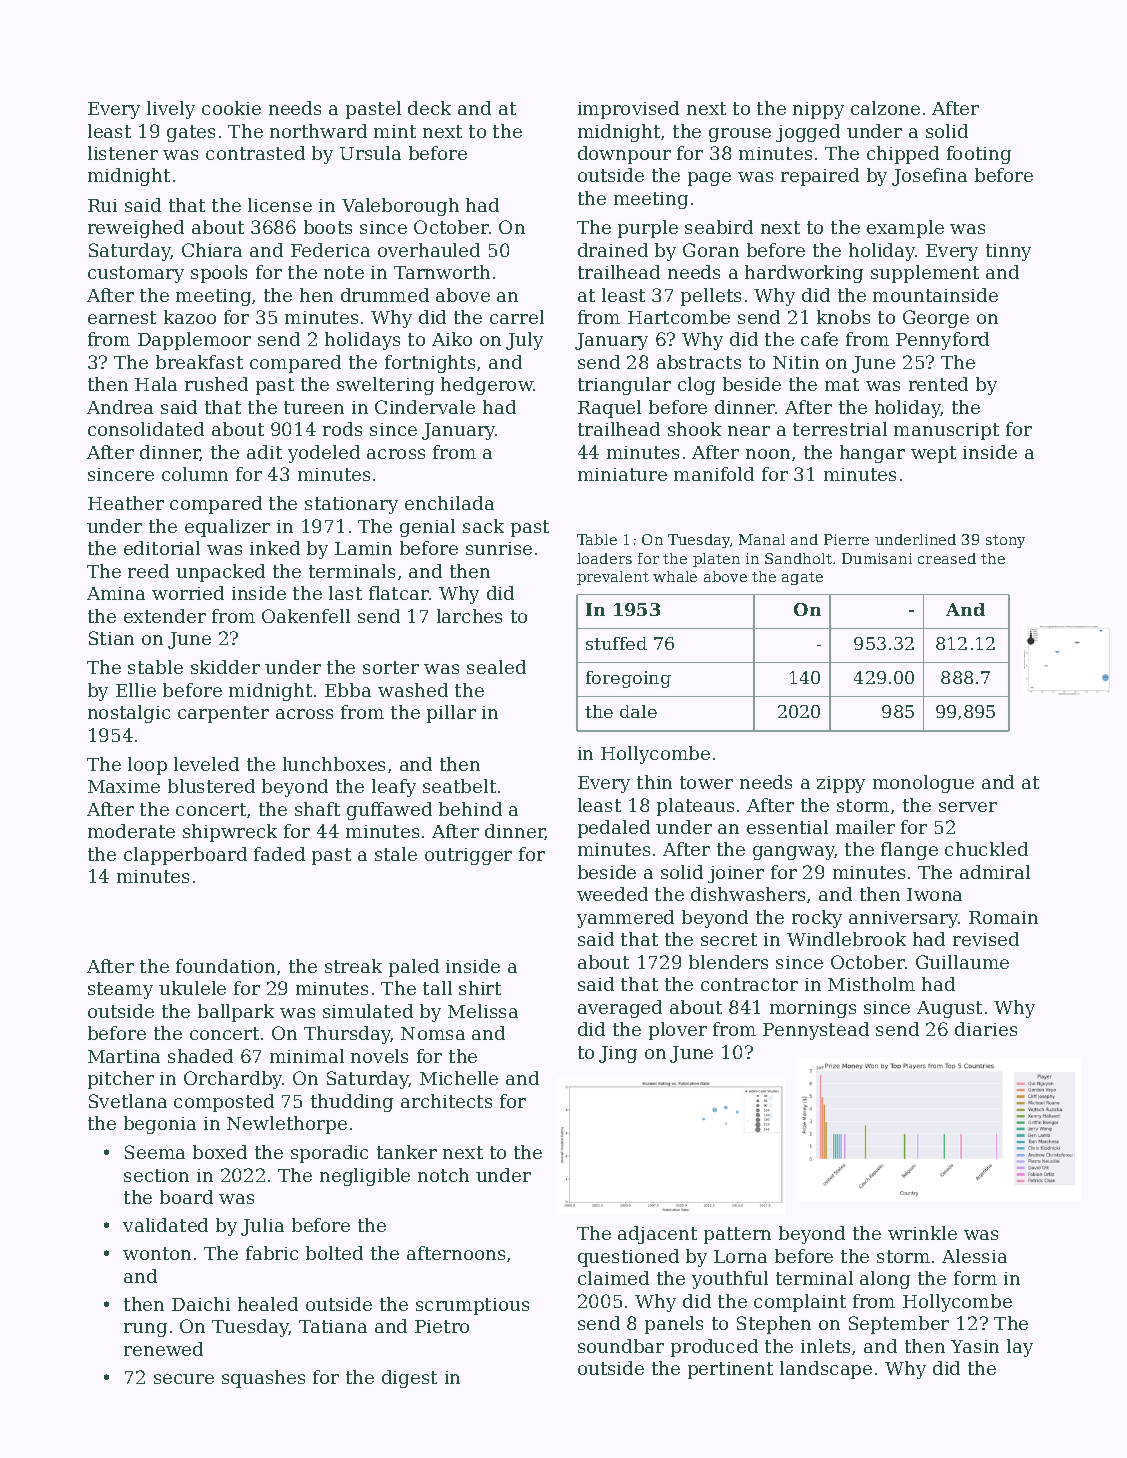 Image resolution: width=1127 pixels, height=1458 pixels. I want to click on Tatiana, so click(333, 1326).
